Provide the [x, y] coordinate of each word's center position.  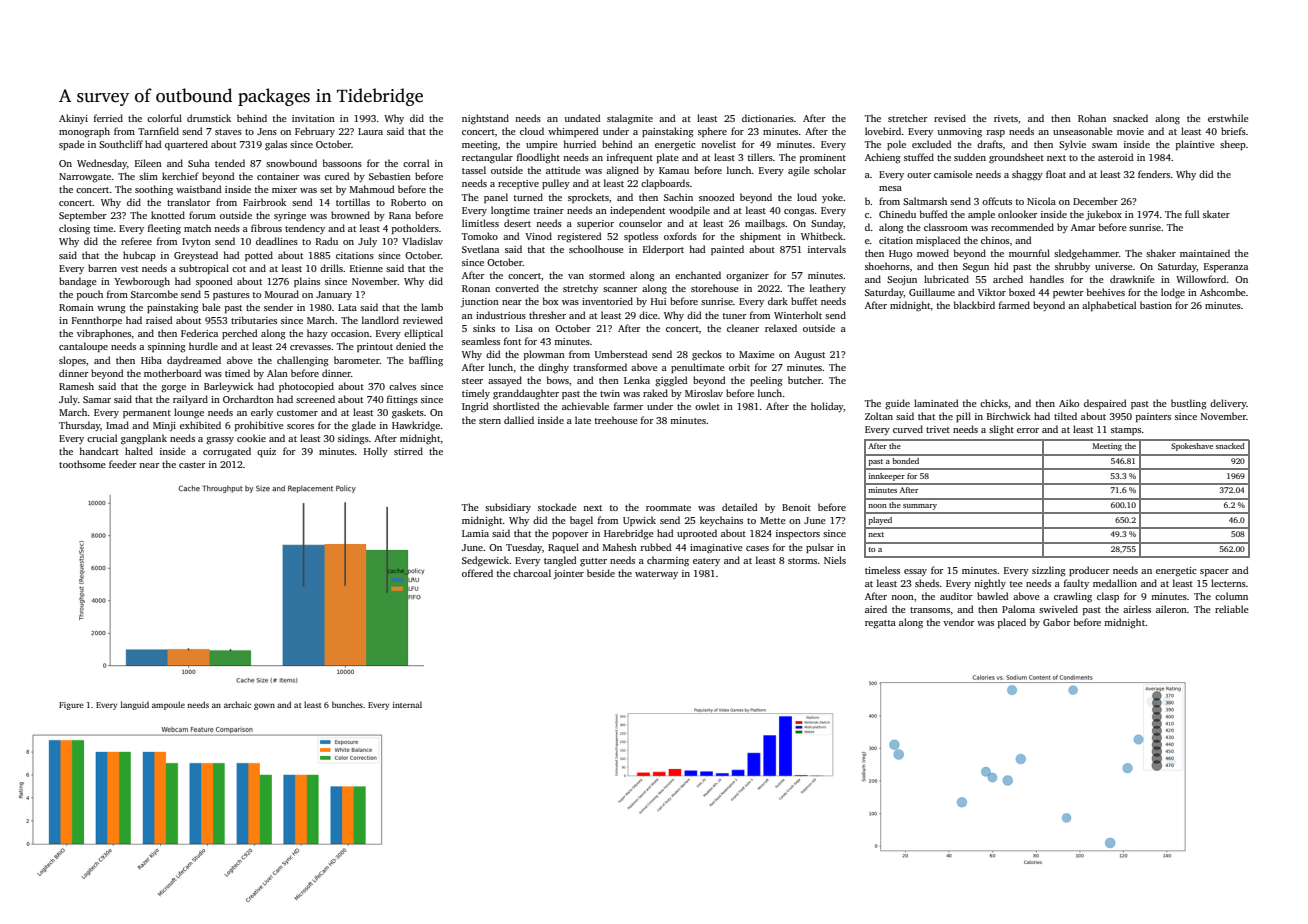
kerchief [180, 176]
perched [240, 334]
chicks [994, 403]
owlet [707, 406]
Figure [71, 706]
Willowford [1201, 279]
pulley [556, 184]
